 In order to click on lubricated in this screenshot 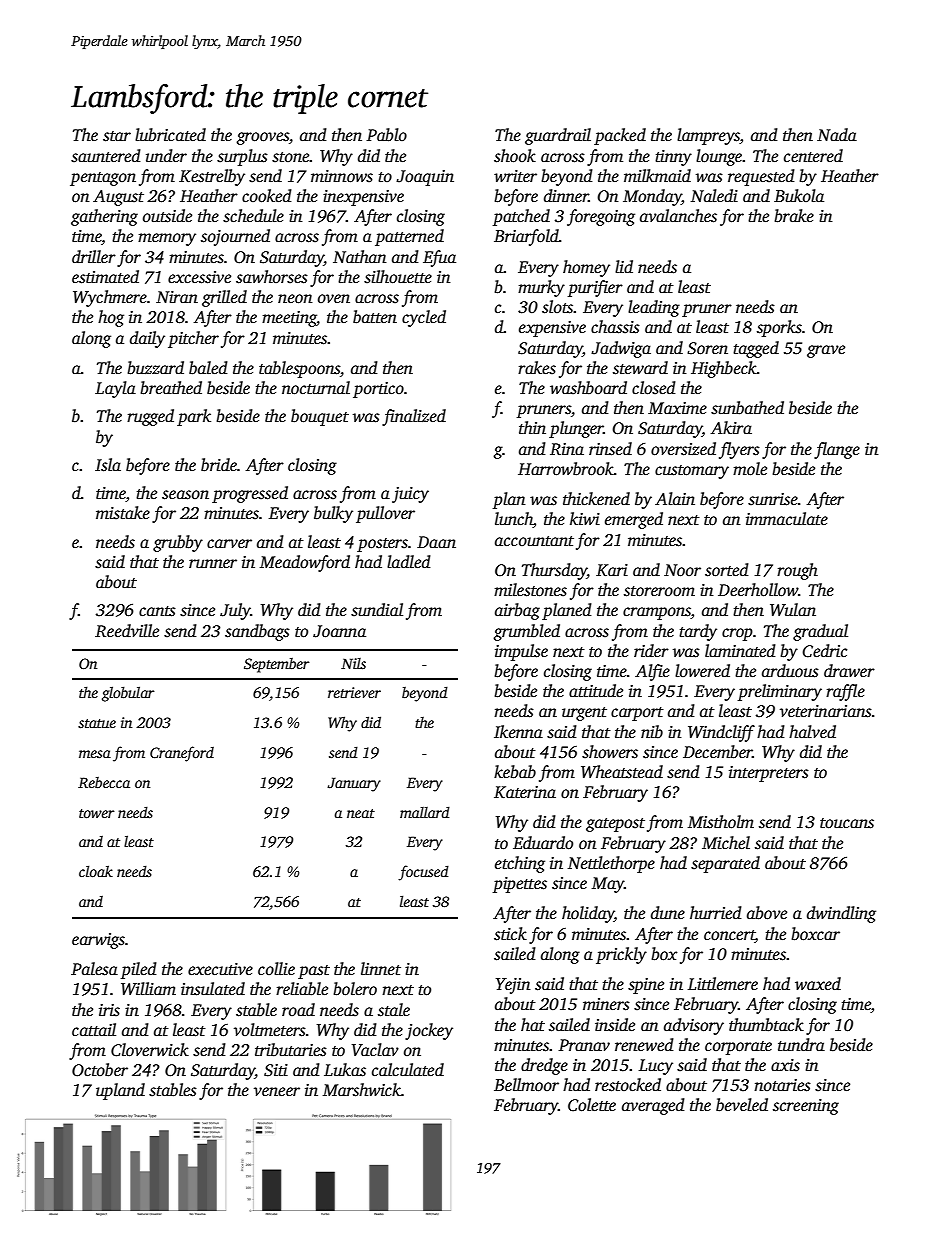, I will do `click(170, 135)`.
